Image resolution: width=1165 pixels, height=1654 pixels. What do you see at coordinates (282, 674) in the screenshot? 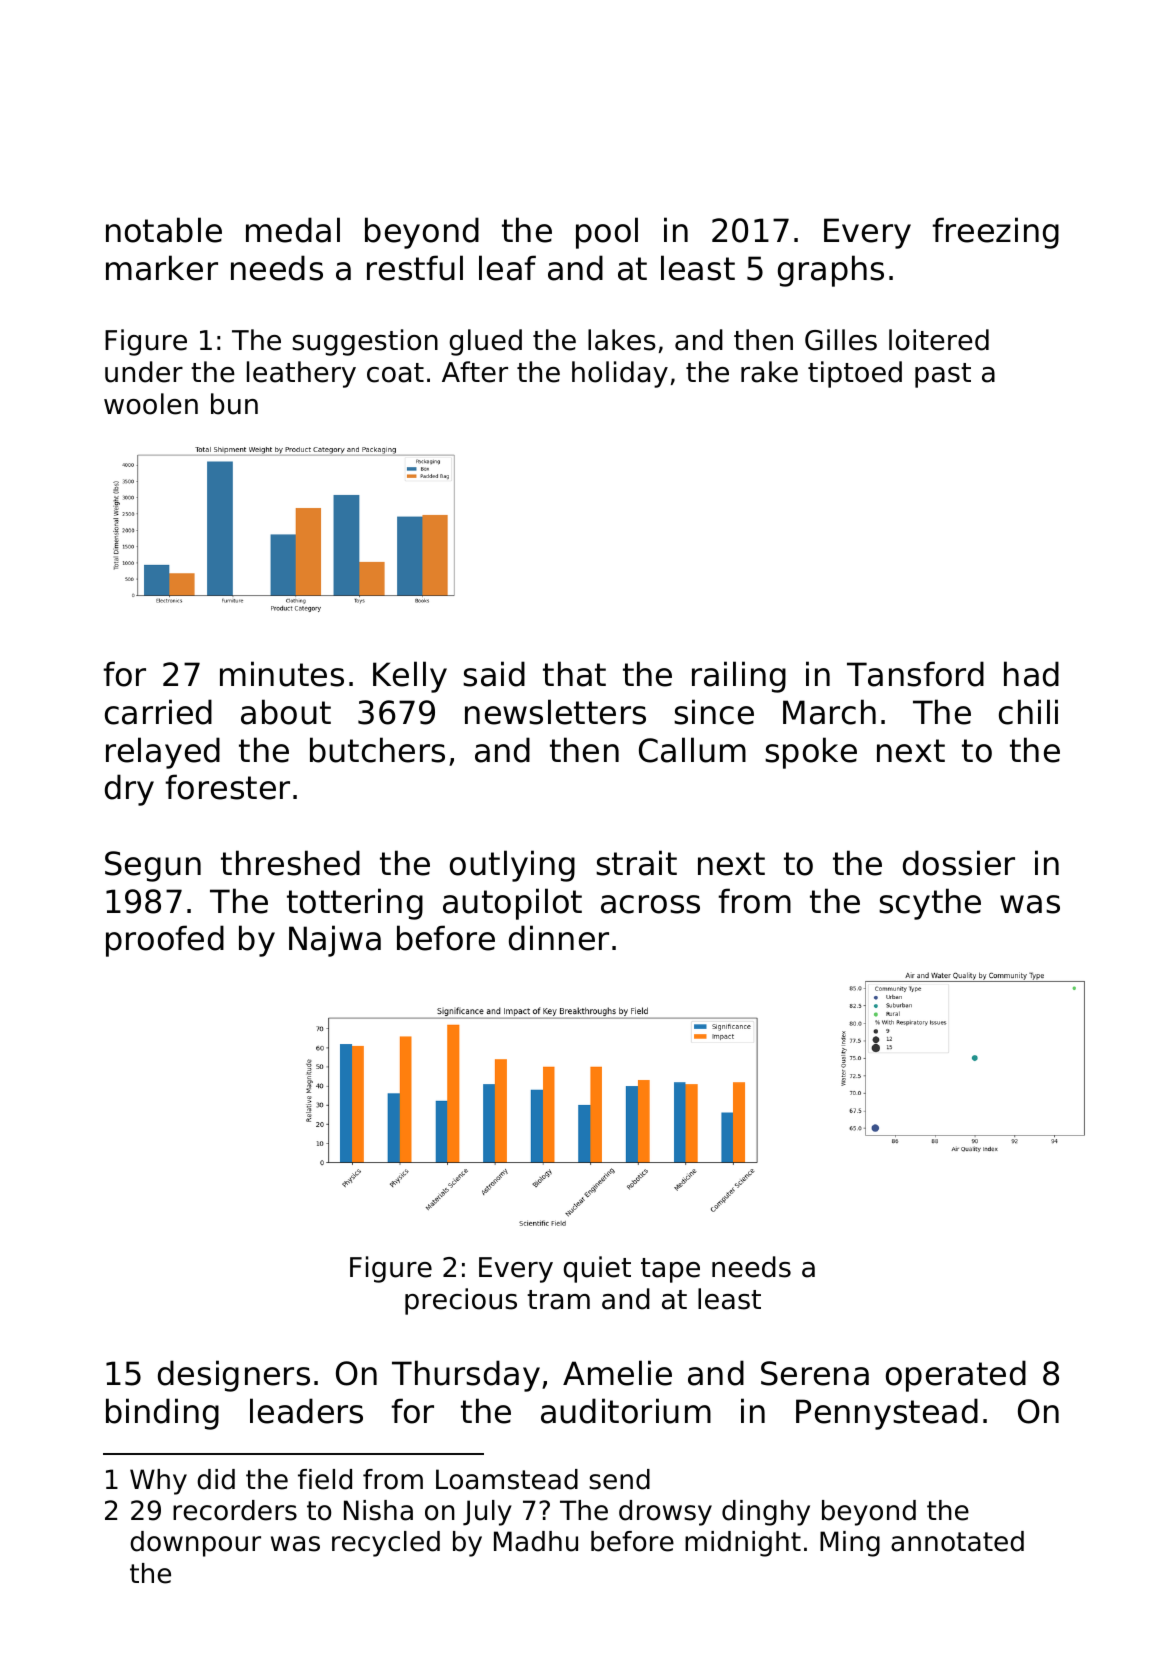
I see `minutes` at bounding box center [282, 674].
